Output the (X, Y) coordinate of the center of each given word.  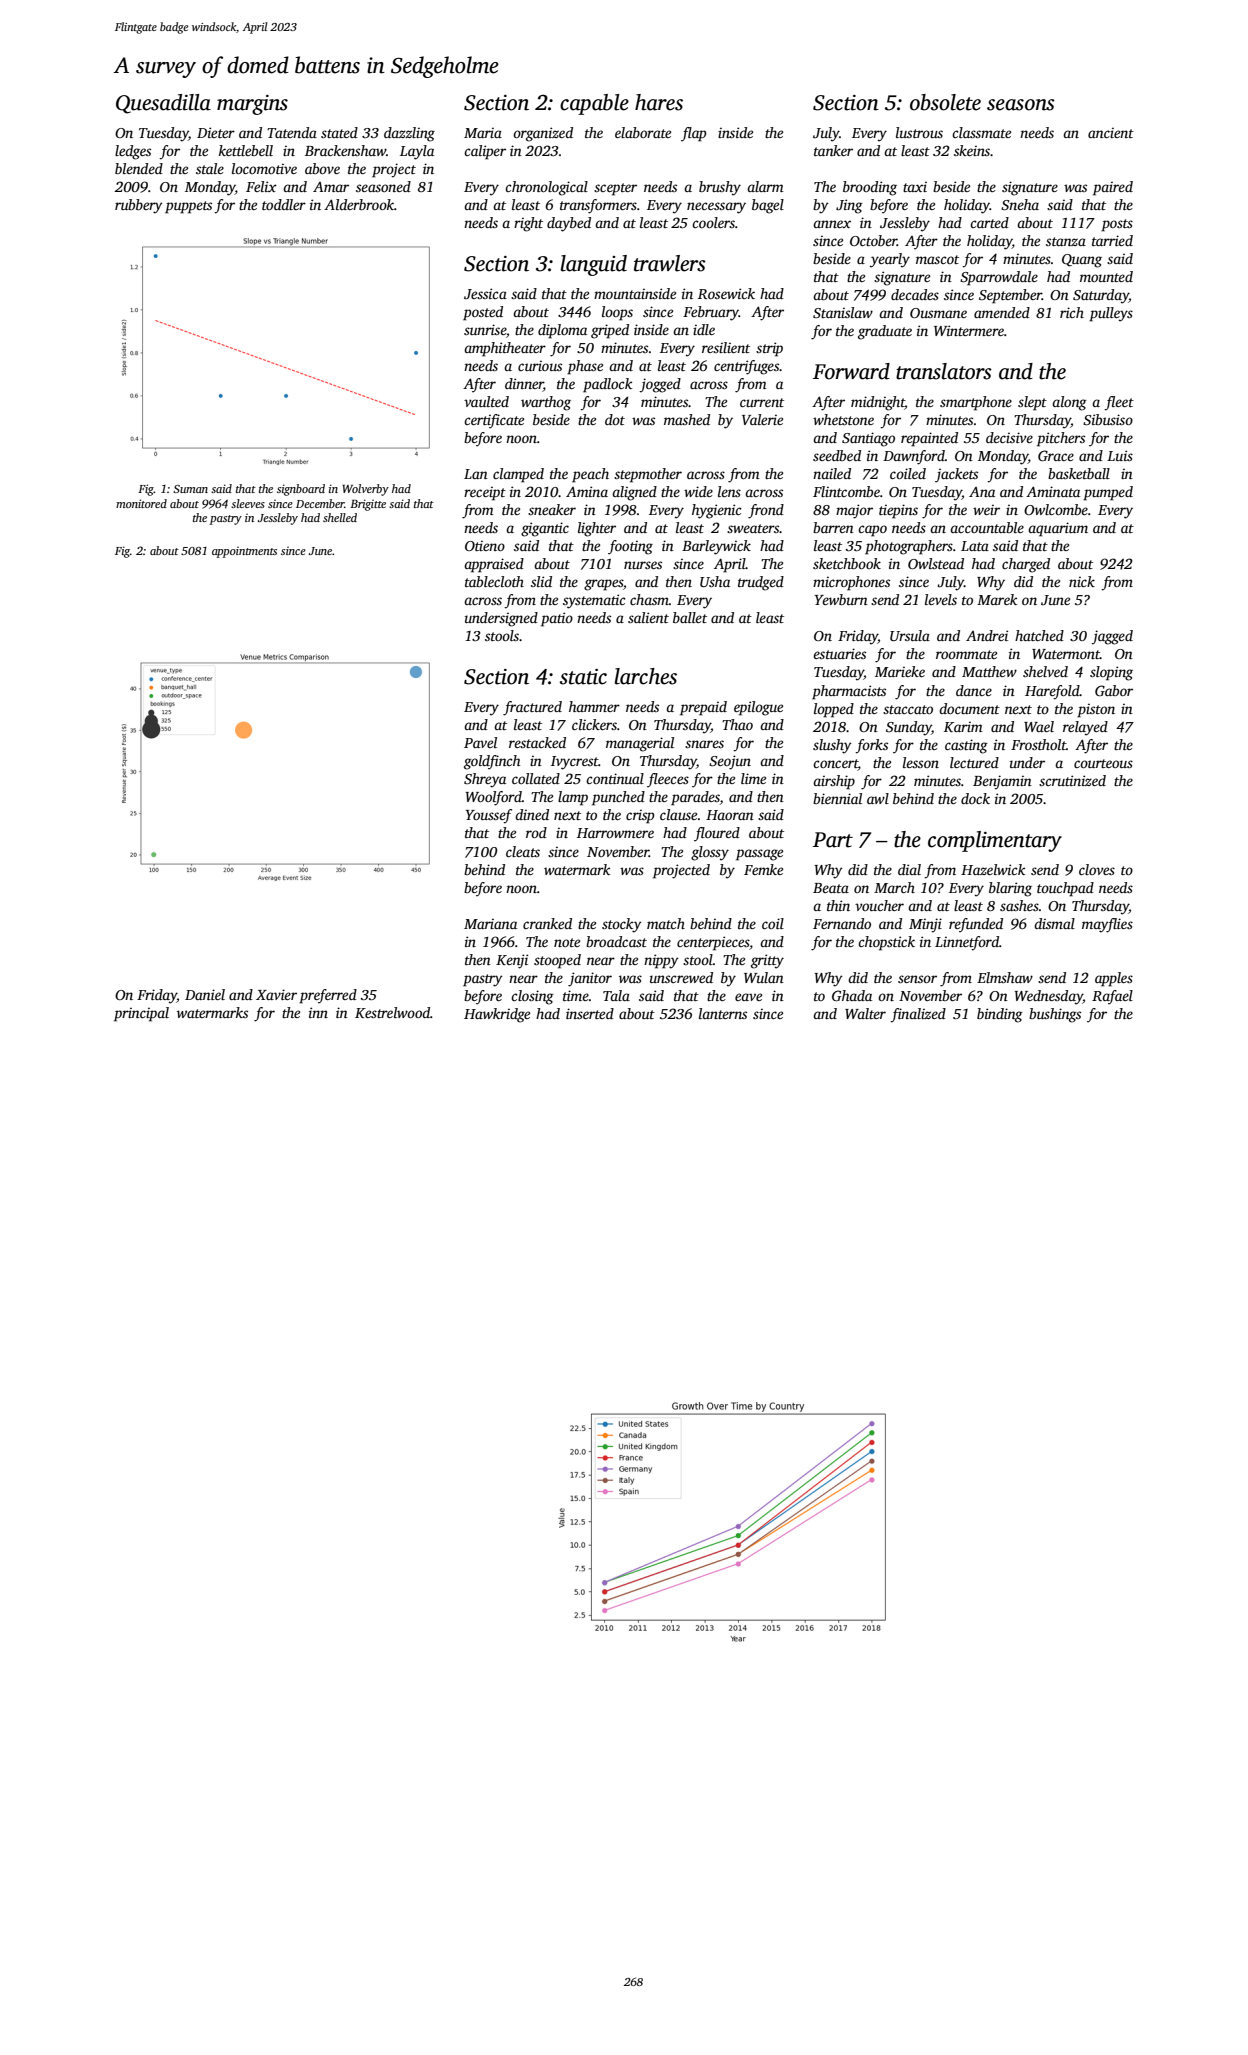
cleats (523, 851)
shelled (340, 517)
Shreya (485, 780)
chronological (546, 188)
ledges (133, 152)
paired (1113, 188)
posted (483, 313)
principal (141, 1014)
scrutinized (1072, 780)
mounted (1106, 276)
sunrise (485, 329)
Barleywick (716, 547)
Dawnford (914, 457)
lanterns (723, 1013)
